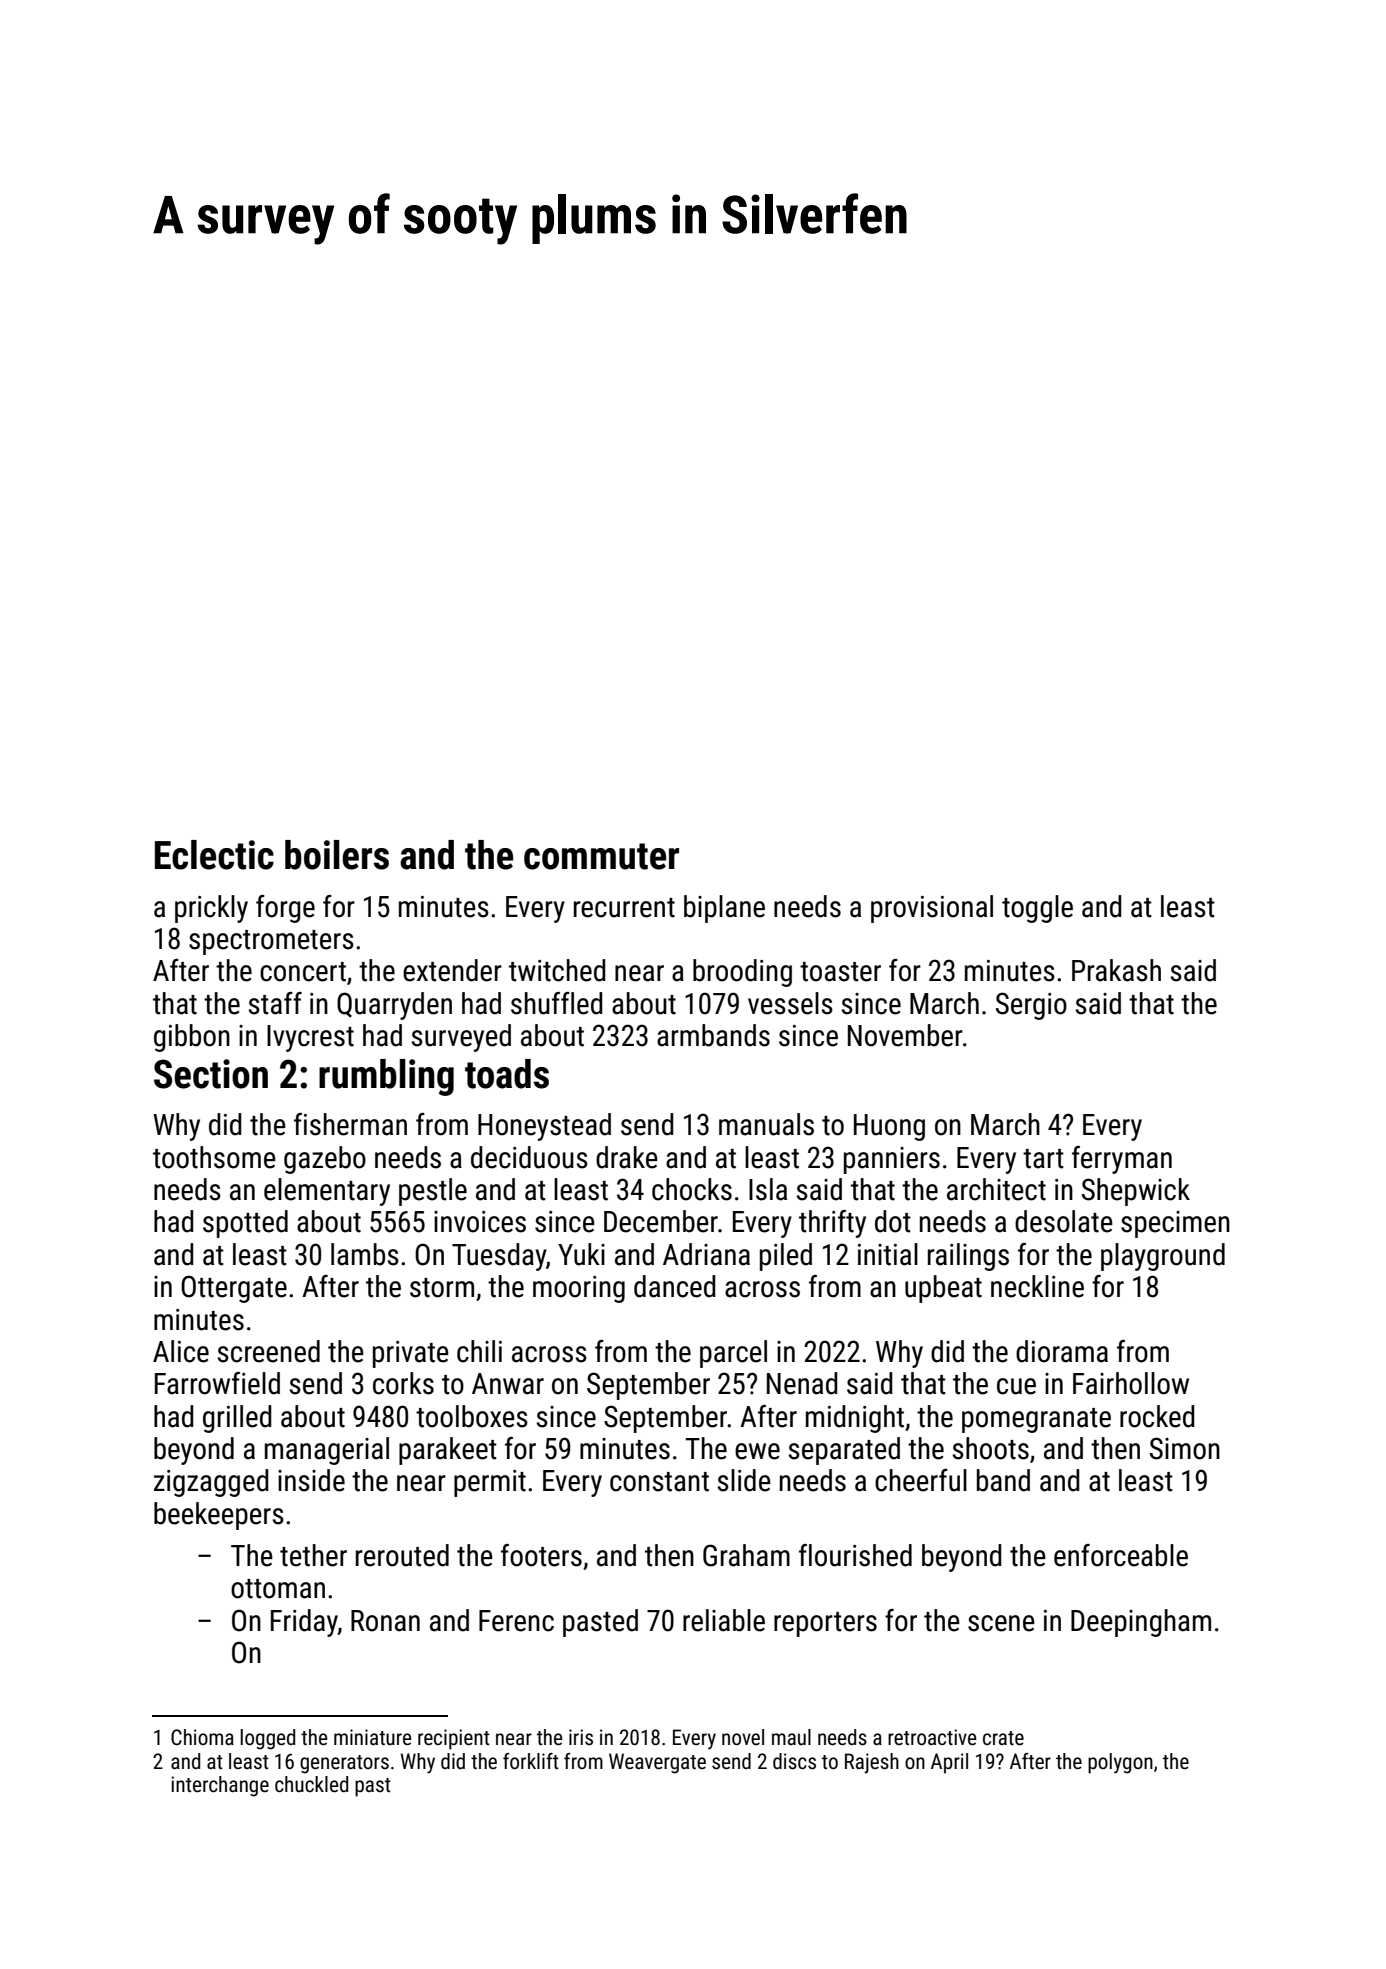 The height and width of the screenshot is (1969, 1386). What do you see at coordinates (1120, 1763) in the screenshot?
I see `polygon` at bounding box center [1120, 1763].
